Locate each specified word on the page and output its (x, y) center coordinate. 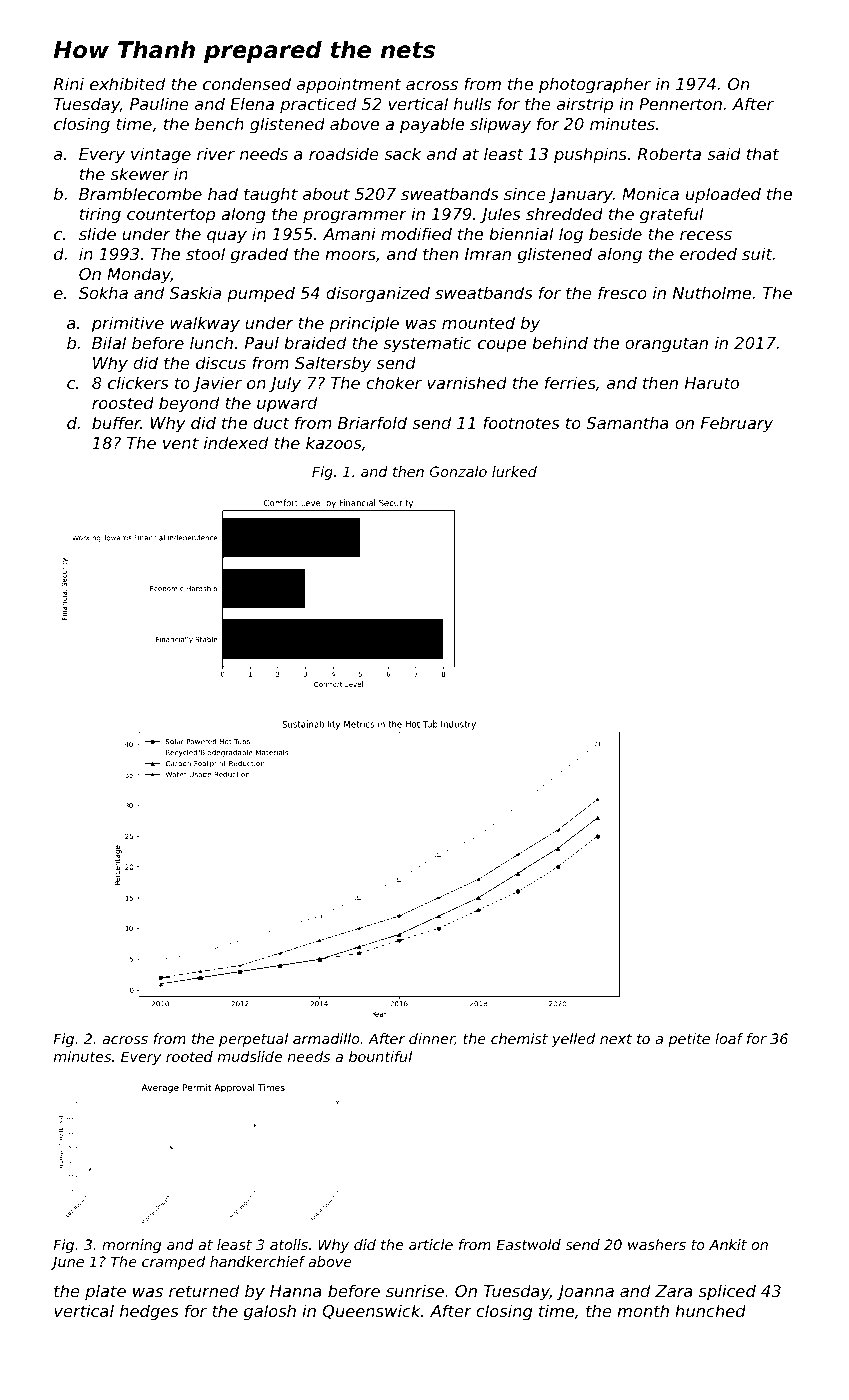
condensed (247, 83)
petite (689, 1040)
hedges (149, 1312)
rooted (189, 1056)
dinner (432, 1039)
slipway (500, 125)
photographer (595, 85)
